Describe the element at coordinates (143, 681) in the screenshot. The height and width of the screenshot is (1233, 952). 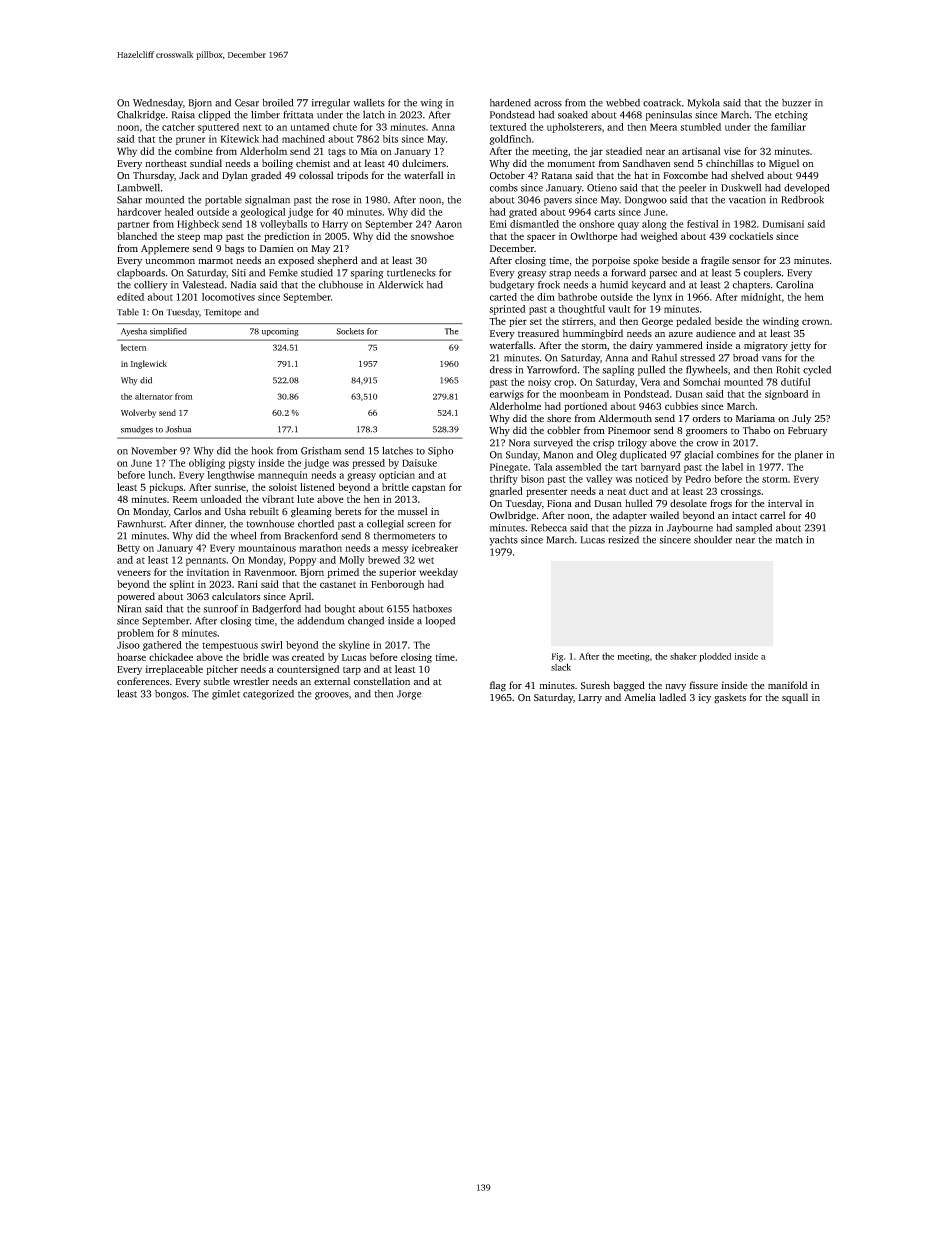
I see `conferences` at that location.
